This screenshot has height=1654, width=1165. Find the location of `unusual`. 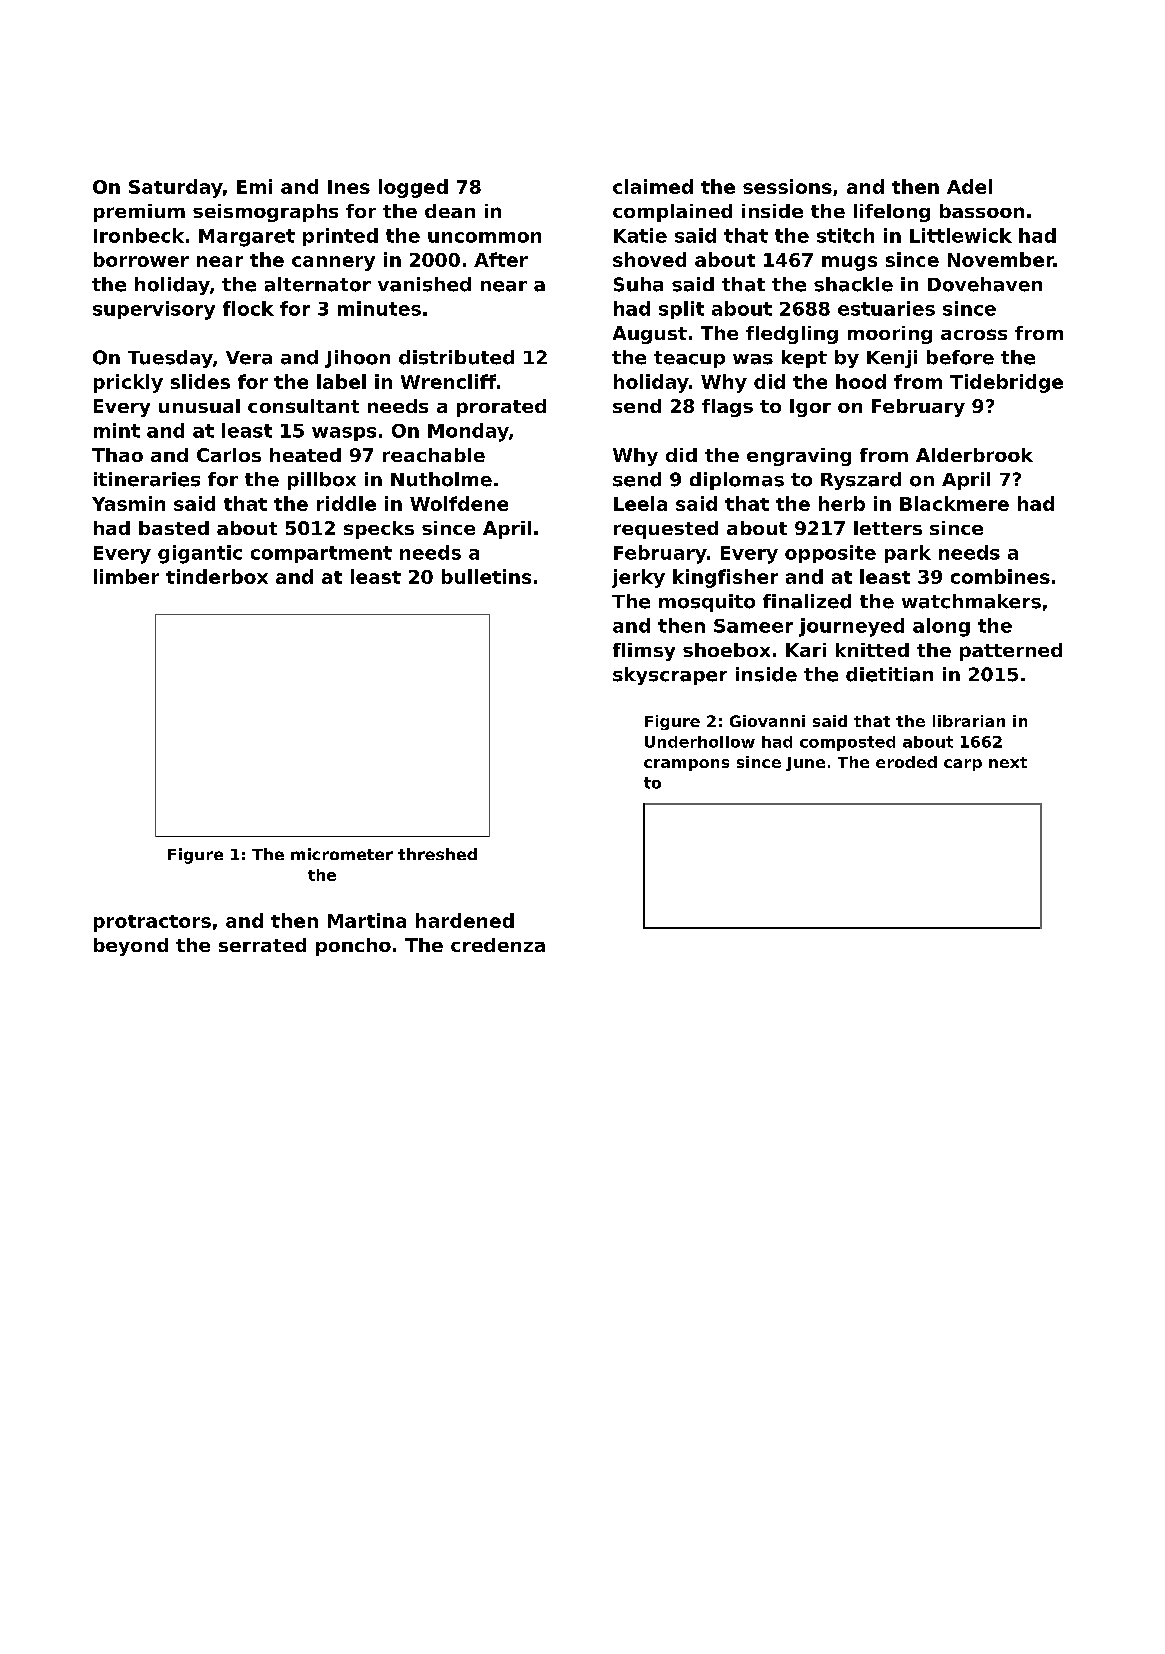

unusual is located at coordinates (199, 406).
